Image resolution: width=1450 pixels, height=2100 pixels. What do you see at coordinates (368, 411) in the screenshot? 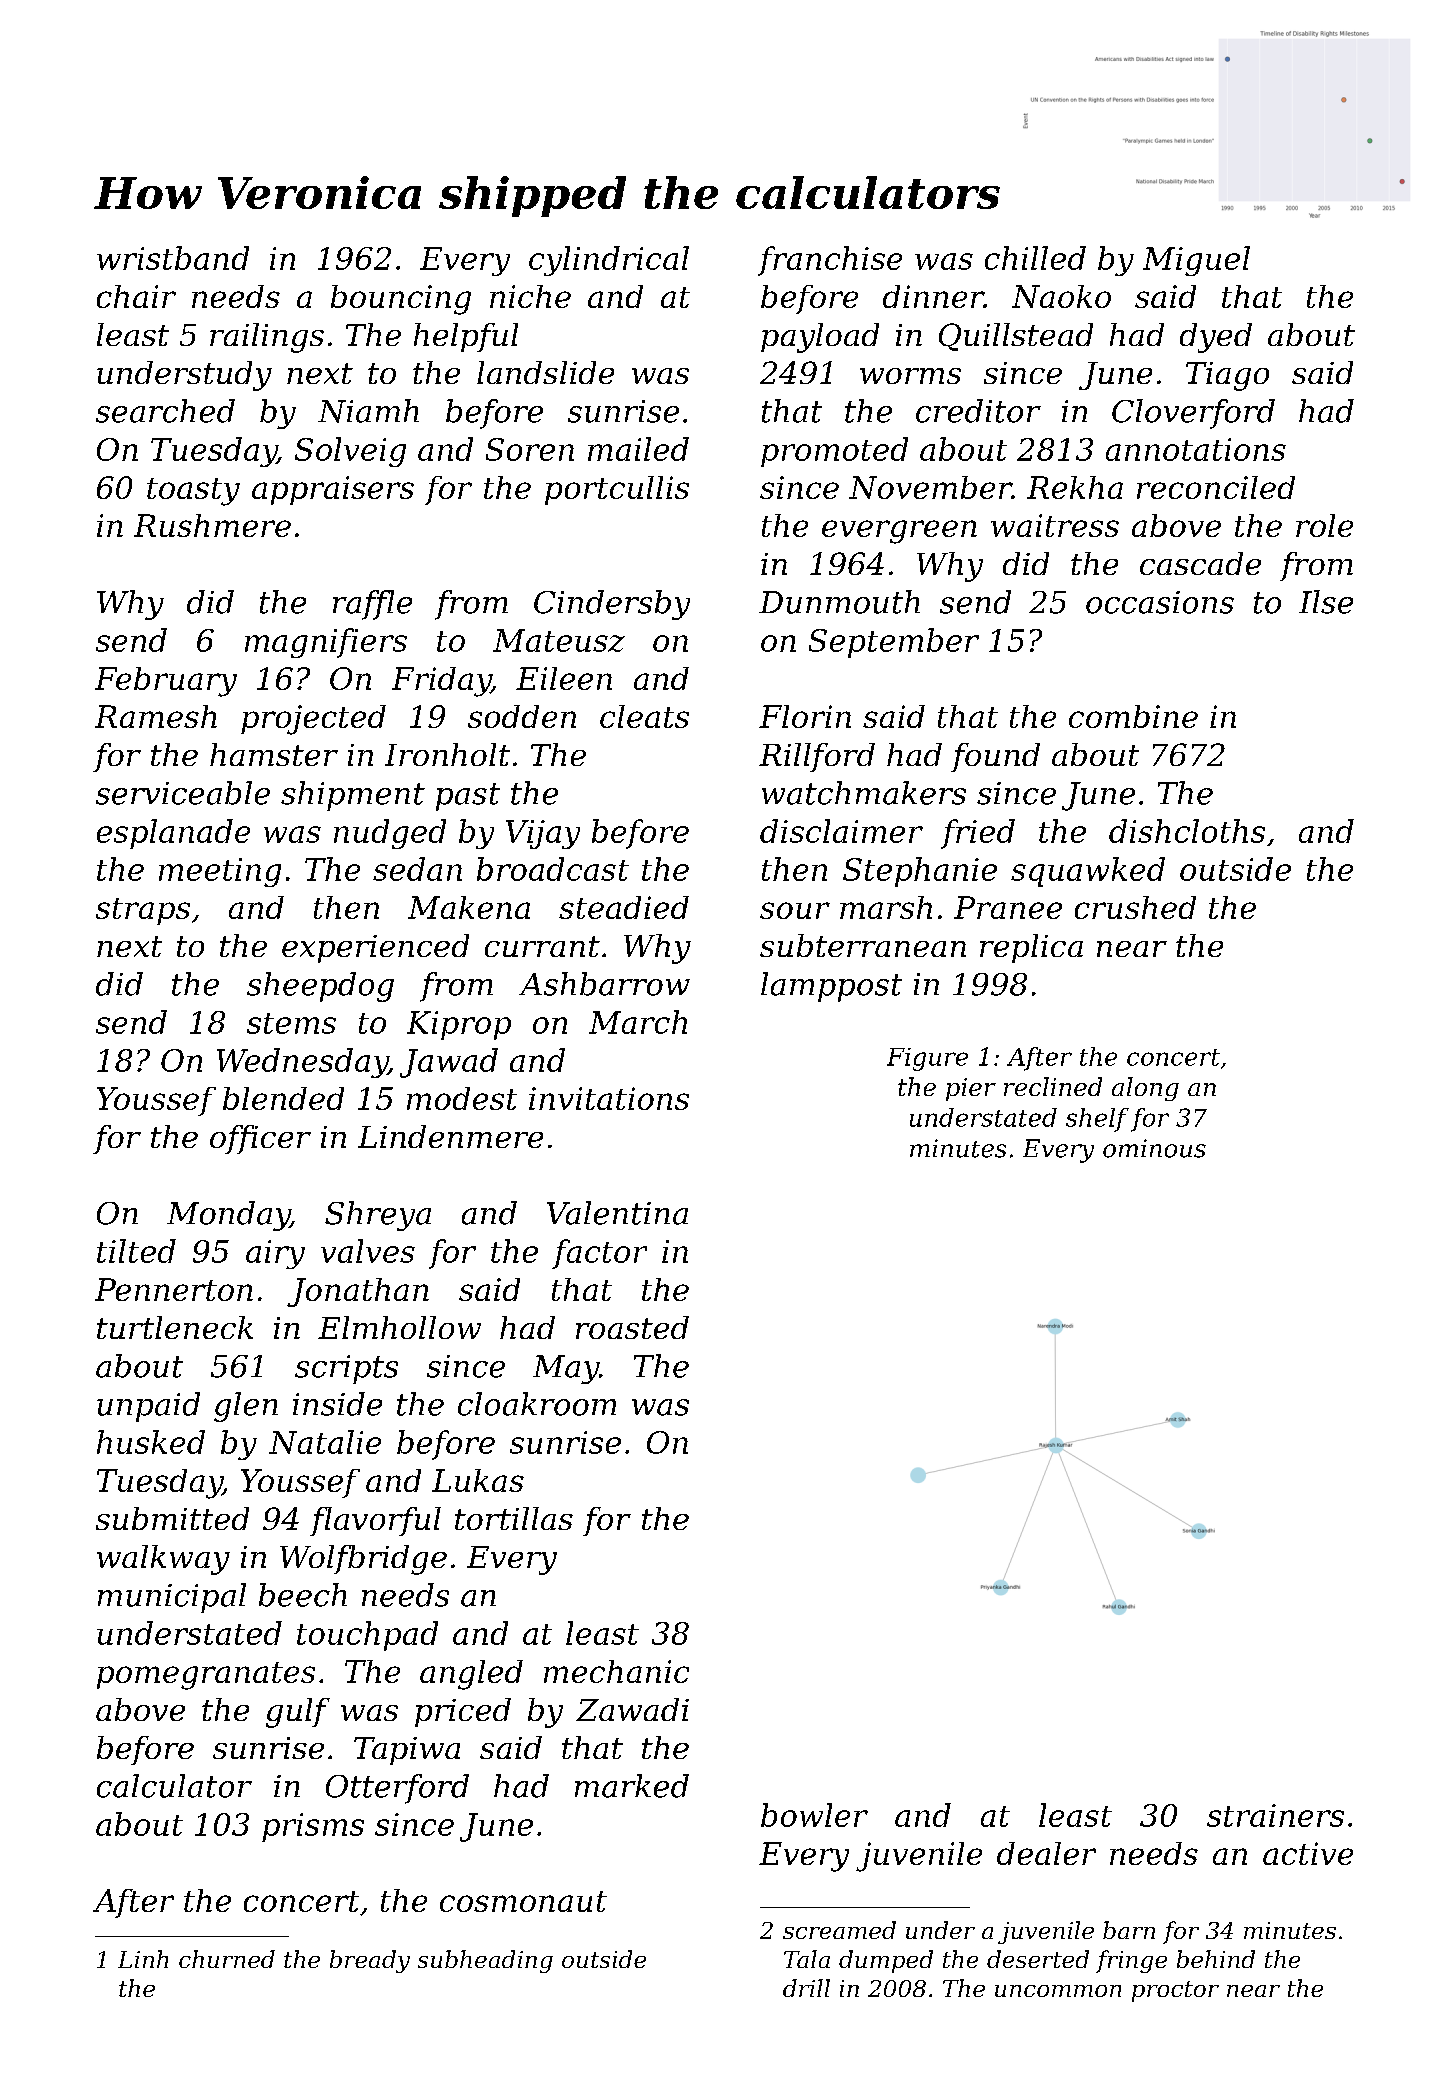
I see `Niamh` at bounding box center [368, 411].
